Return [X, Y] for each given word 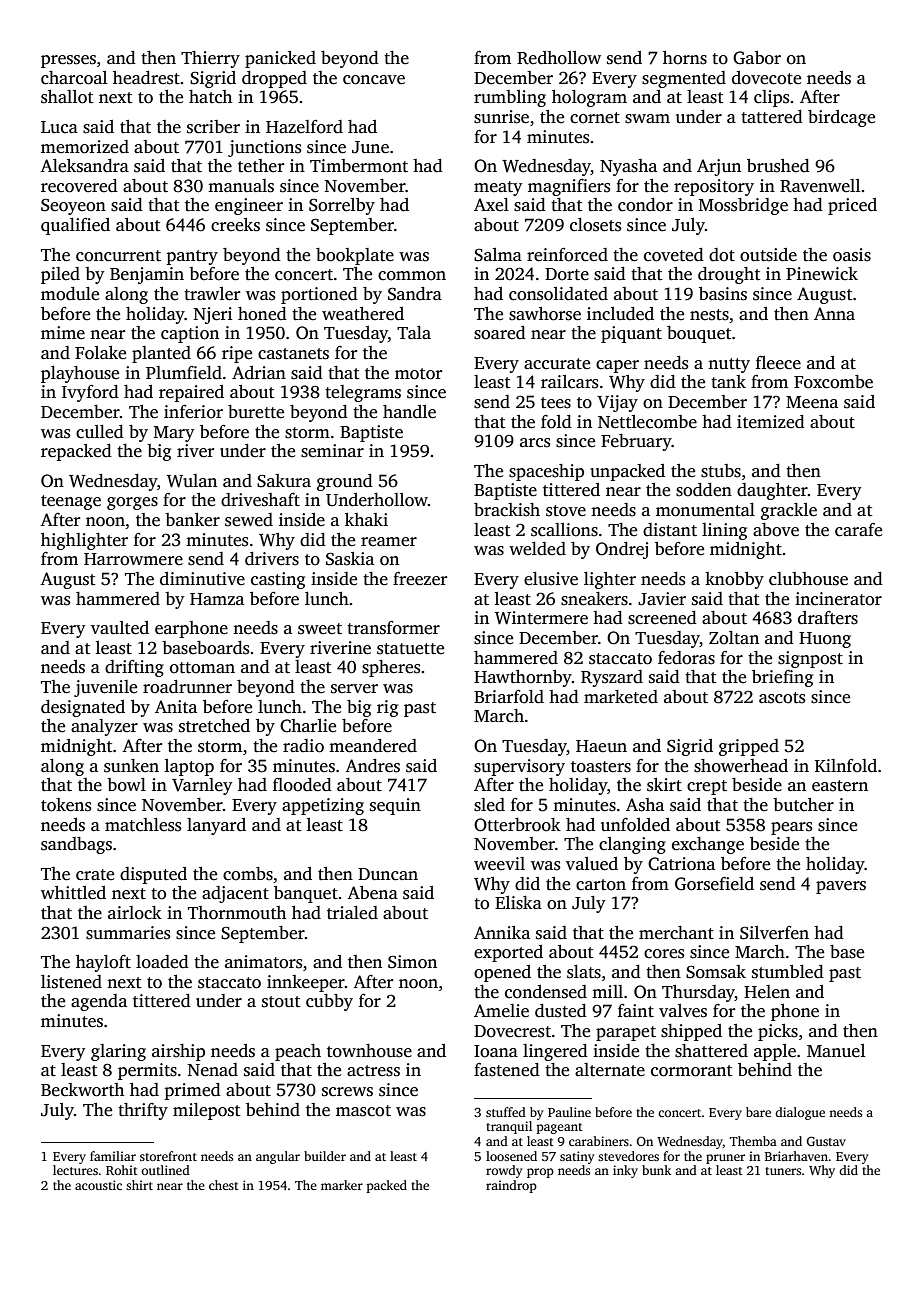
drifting [134, 668]
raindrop [511, 1186]
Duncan [388, 874]
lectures [75, 1170]
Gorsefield [714, 884]
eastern [840, 786]
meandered [373, 746]
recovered [79, 186]
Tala [414, 332]
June [370, 147]
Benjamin [147, 275]
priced [852, 206]
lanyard [216, 826]
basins [723, 294]
